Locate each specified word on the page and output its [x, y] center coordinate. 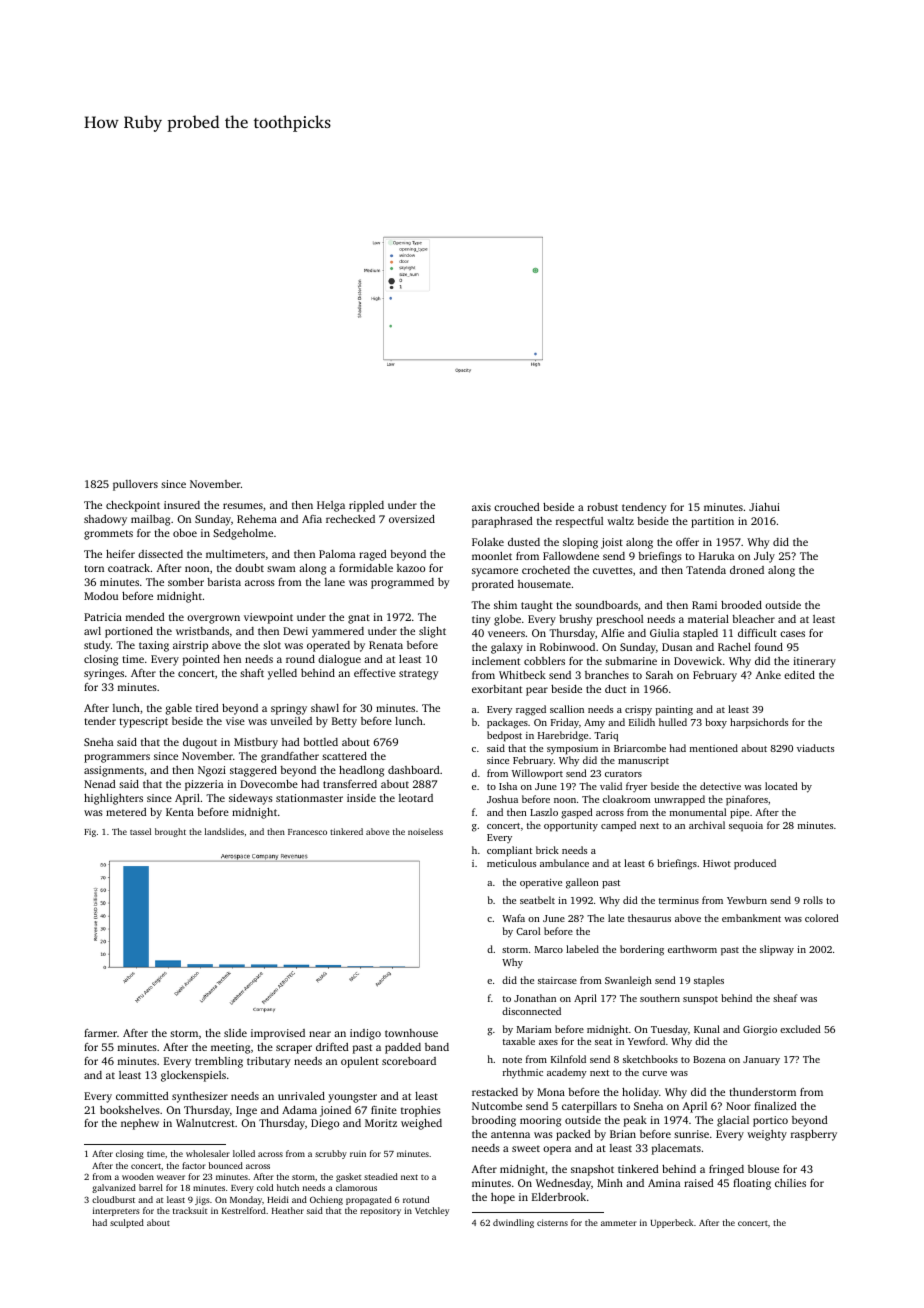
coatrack [129, 568]
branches [607, 675]
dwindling [513, 1223]
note [512, 1060]
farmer [100, 1033]
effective [375, 673]
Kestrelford [244, 1210]
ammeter [619, 1223]
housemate [544, 584]
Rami [704, 605]
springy [289, 709]
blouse [763, 1169]
